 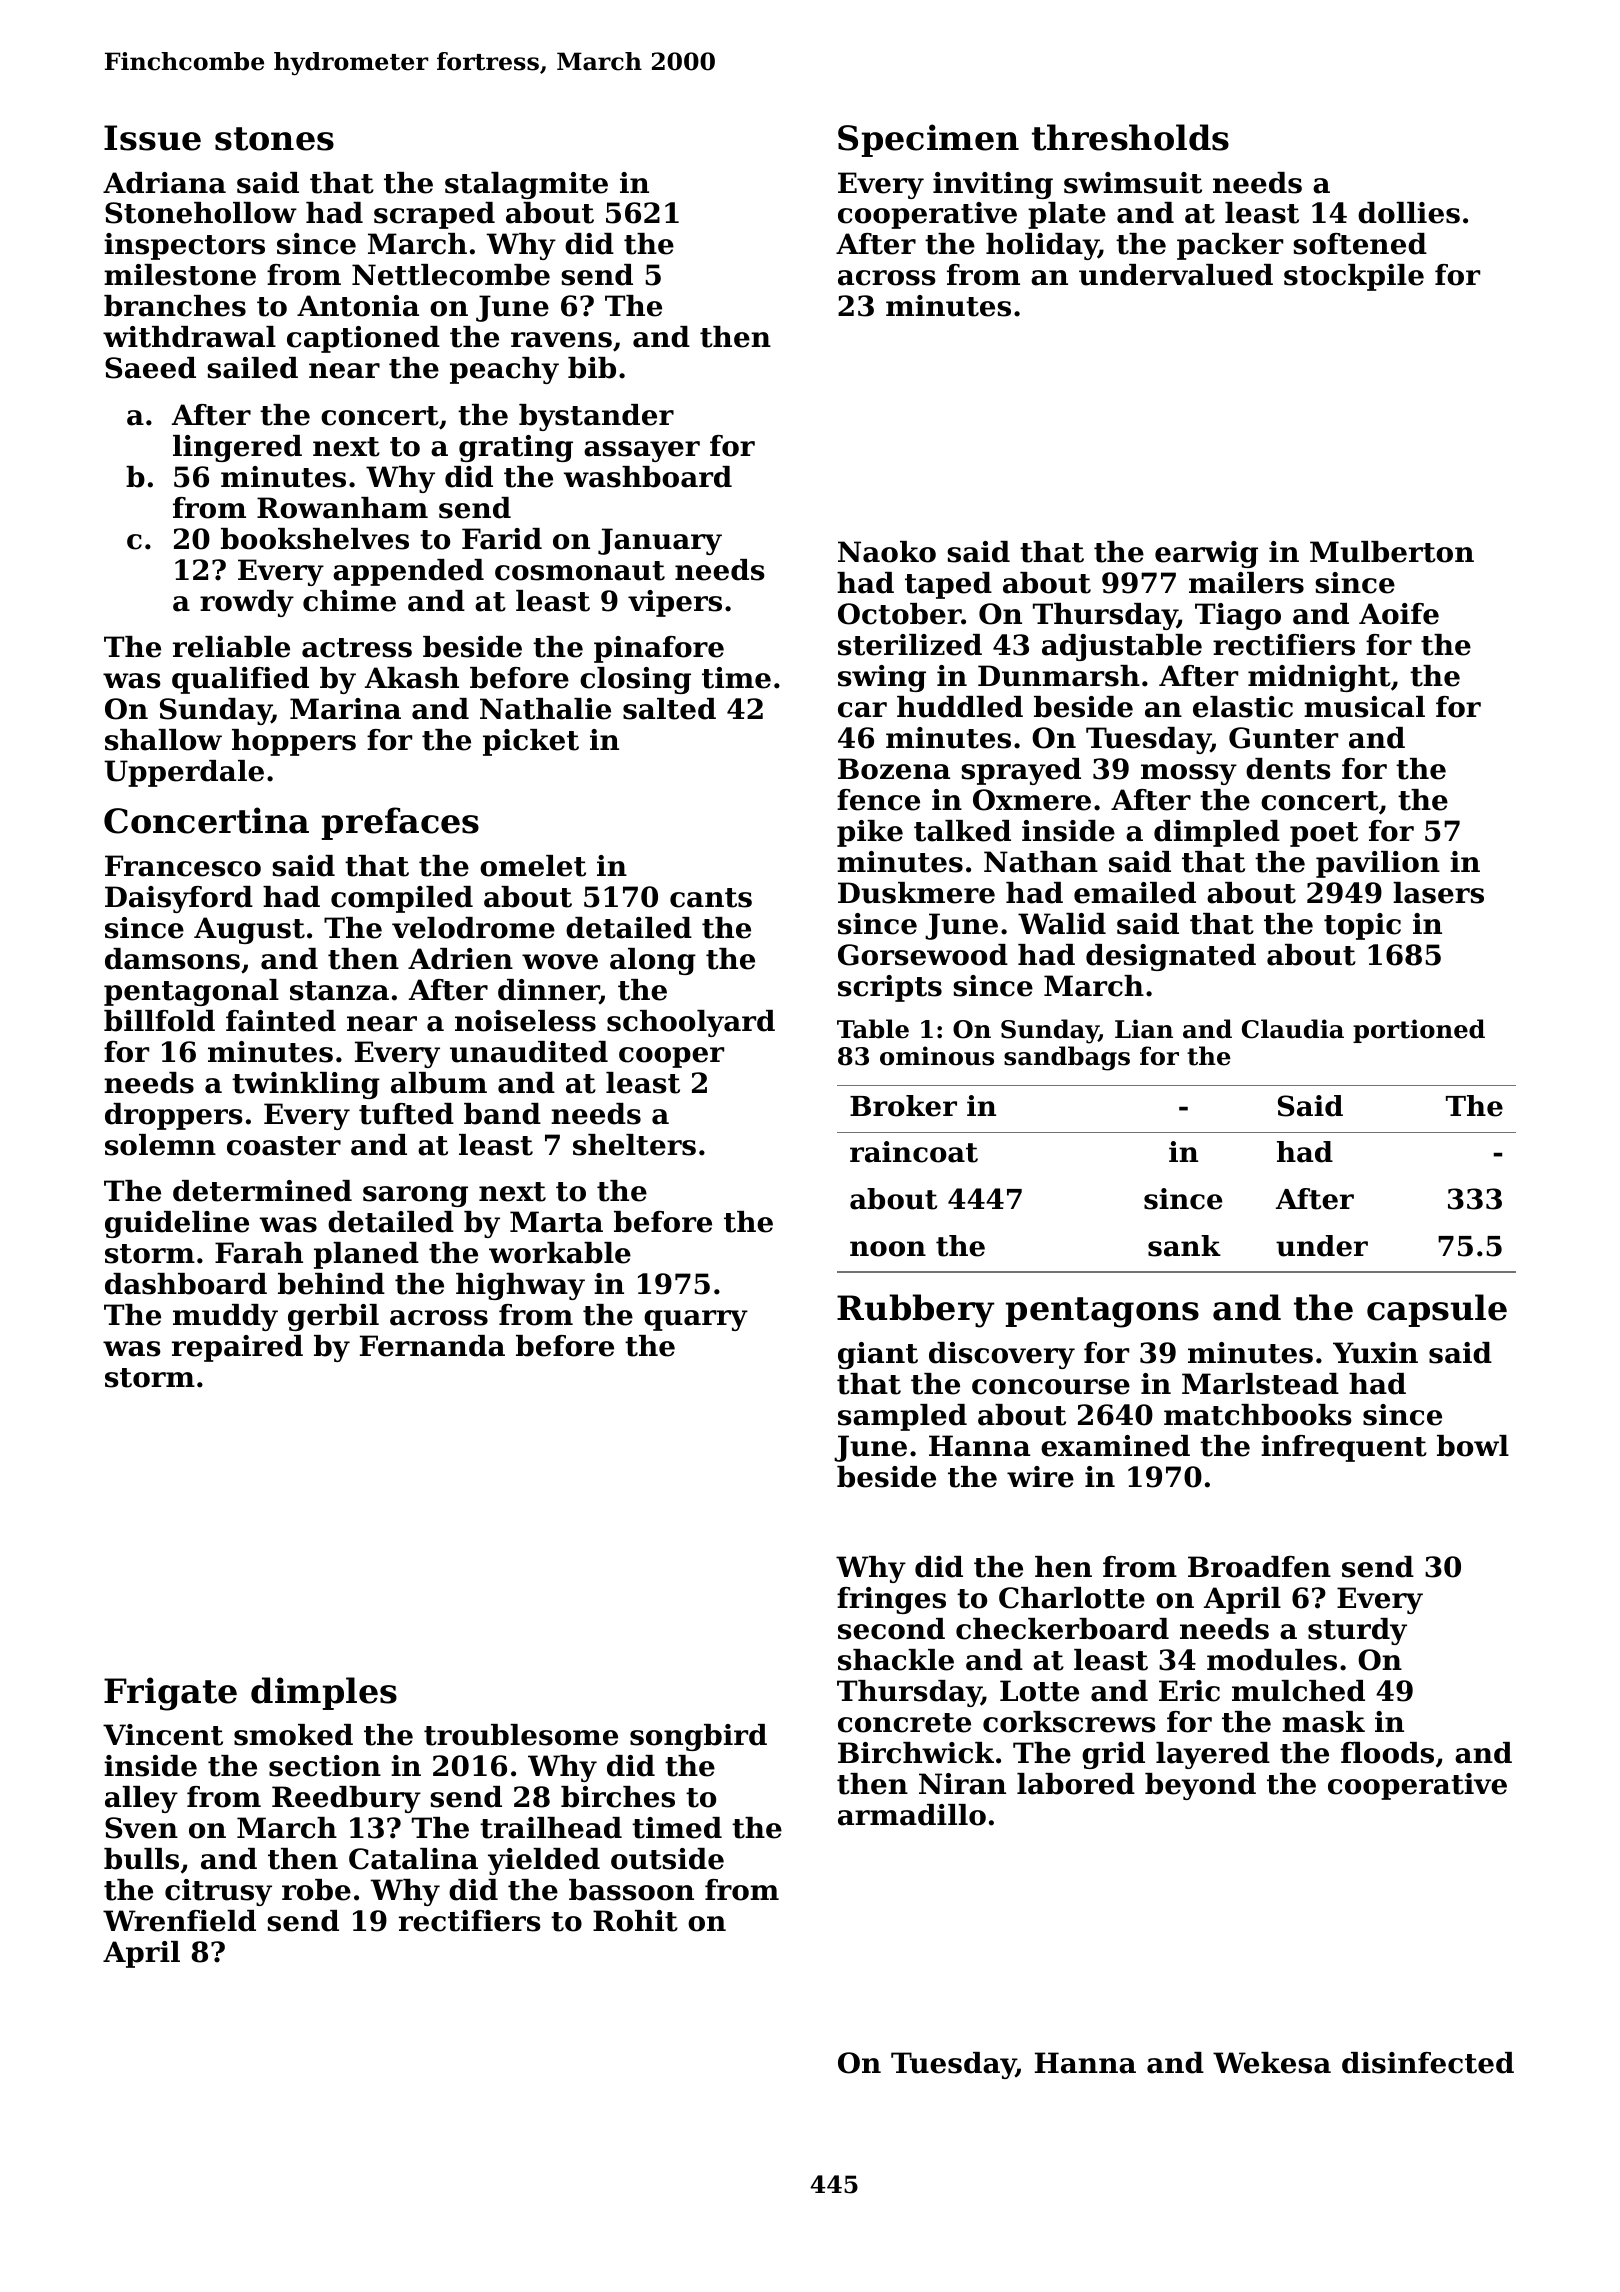 I want to click on Frigate, so click(x=170, y=1694).
